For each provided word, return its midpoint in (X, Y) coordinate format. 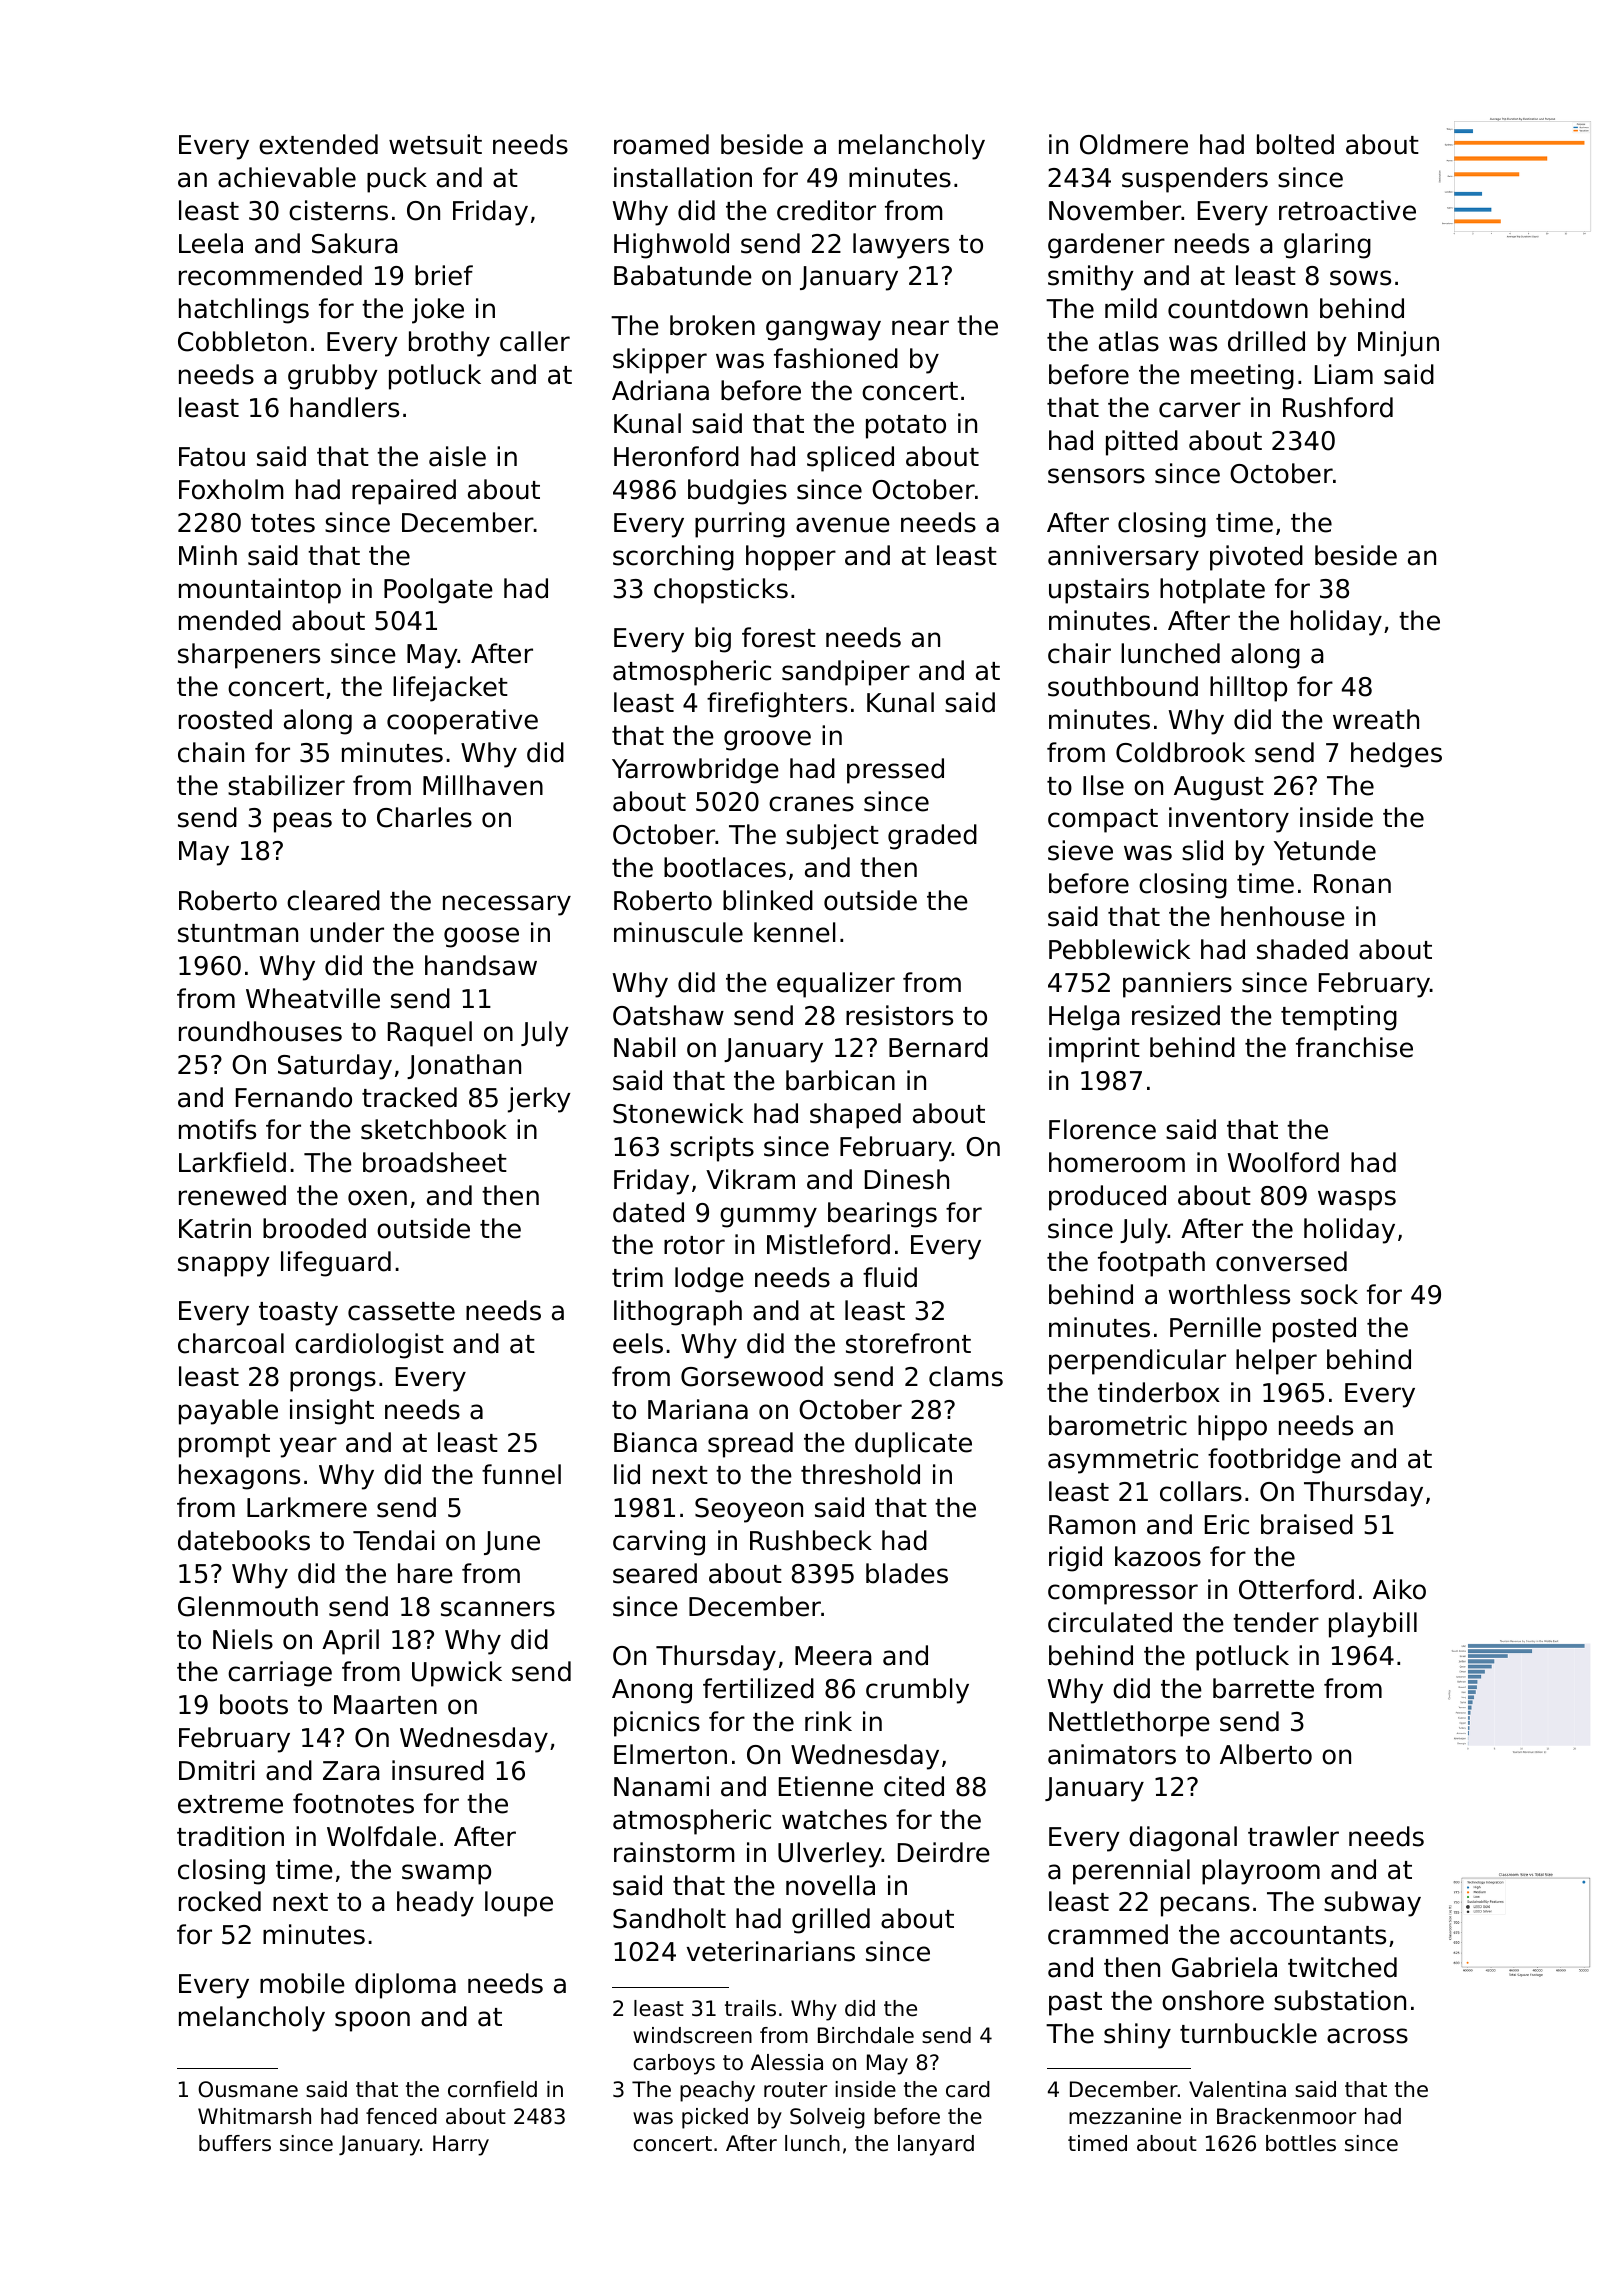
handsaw (481, 965)
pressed (895, 771)
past (1075, 2004)
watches (834, 1819)
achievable (287, 177)
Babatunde (683, 275)
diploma (405, 1986)
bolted (1295, 144)
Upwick (457, 1674)
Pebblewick (1119, 949)
